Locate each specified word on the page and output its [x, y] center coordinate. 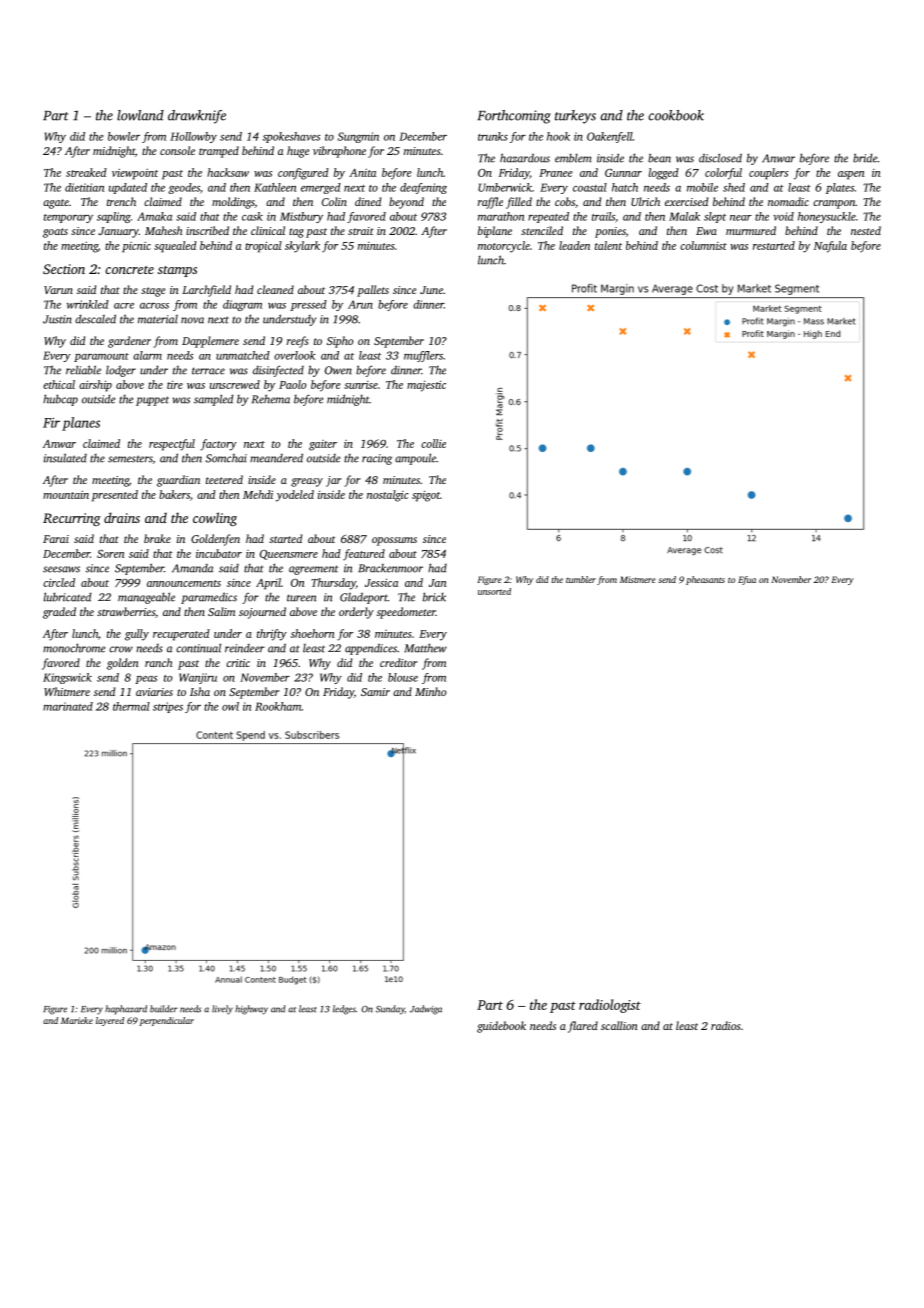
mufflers [423, 356]
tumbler [581, 579]
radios [726, 1025]
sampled [214, 400]
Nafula [830, 247]
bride [865, 158]
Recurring [72, 519]
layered [110, 1021]
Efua [747, 580]
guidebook [501, 1027]
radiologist [610, 1006]
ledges [344, 1010]
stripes [168, 707]
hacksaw [228, 172]
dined [368, 201]
